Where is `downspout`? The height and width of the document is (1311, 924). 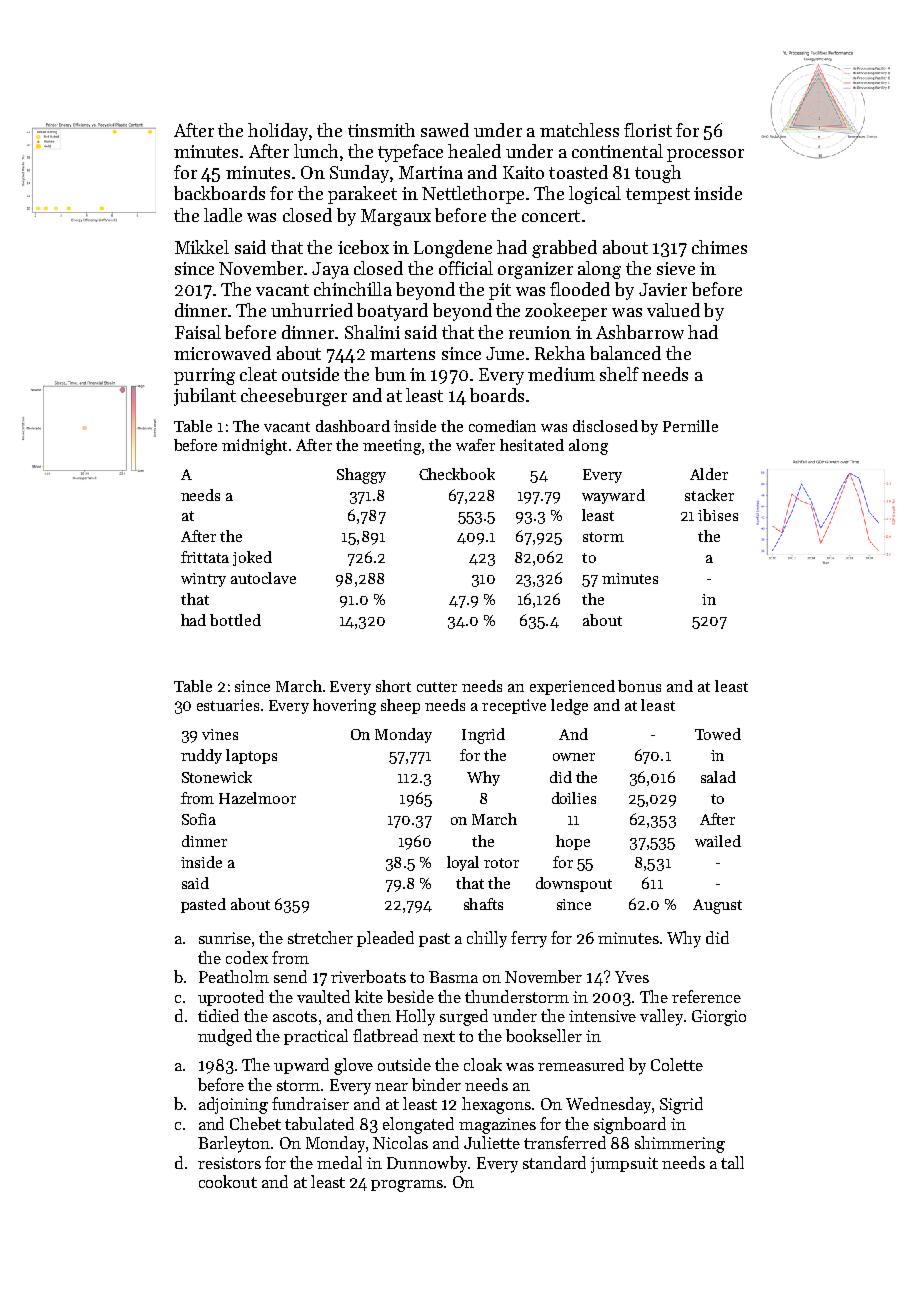
downspout is located at coordinates (574, 884).
